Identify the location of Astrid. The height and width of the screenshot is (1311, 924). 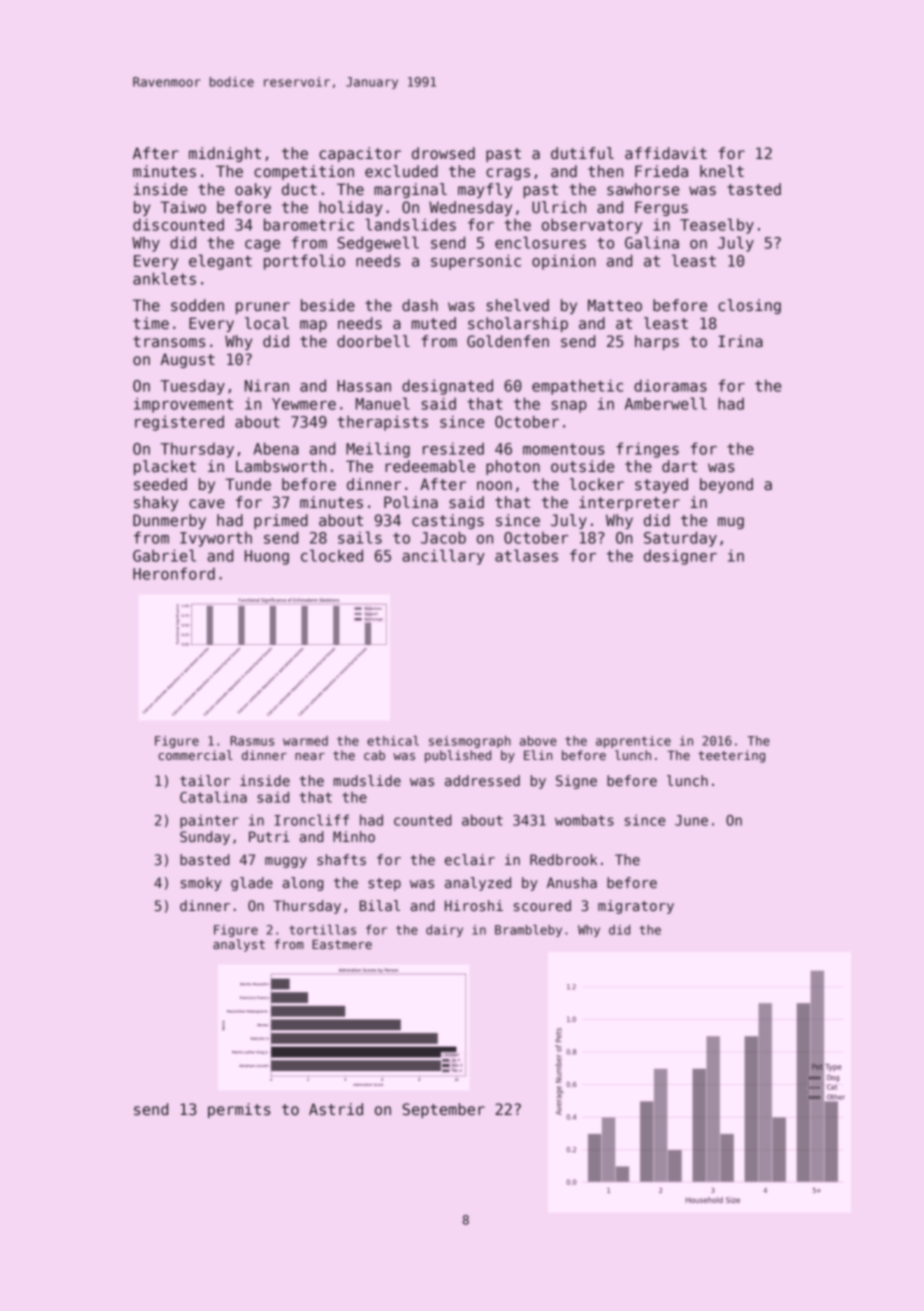
(336, 1109).
